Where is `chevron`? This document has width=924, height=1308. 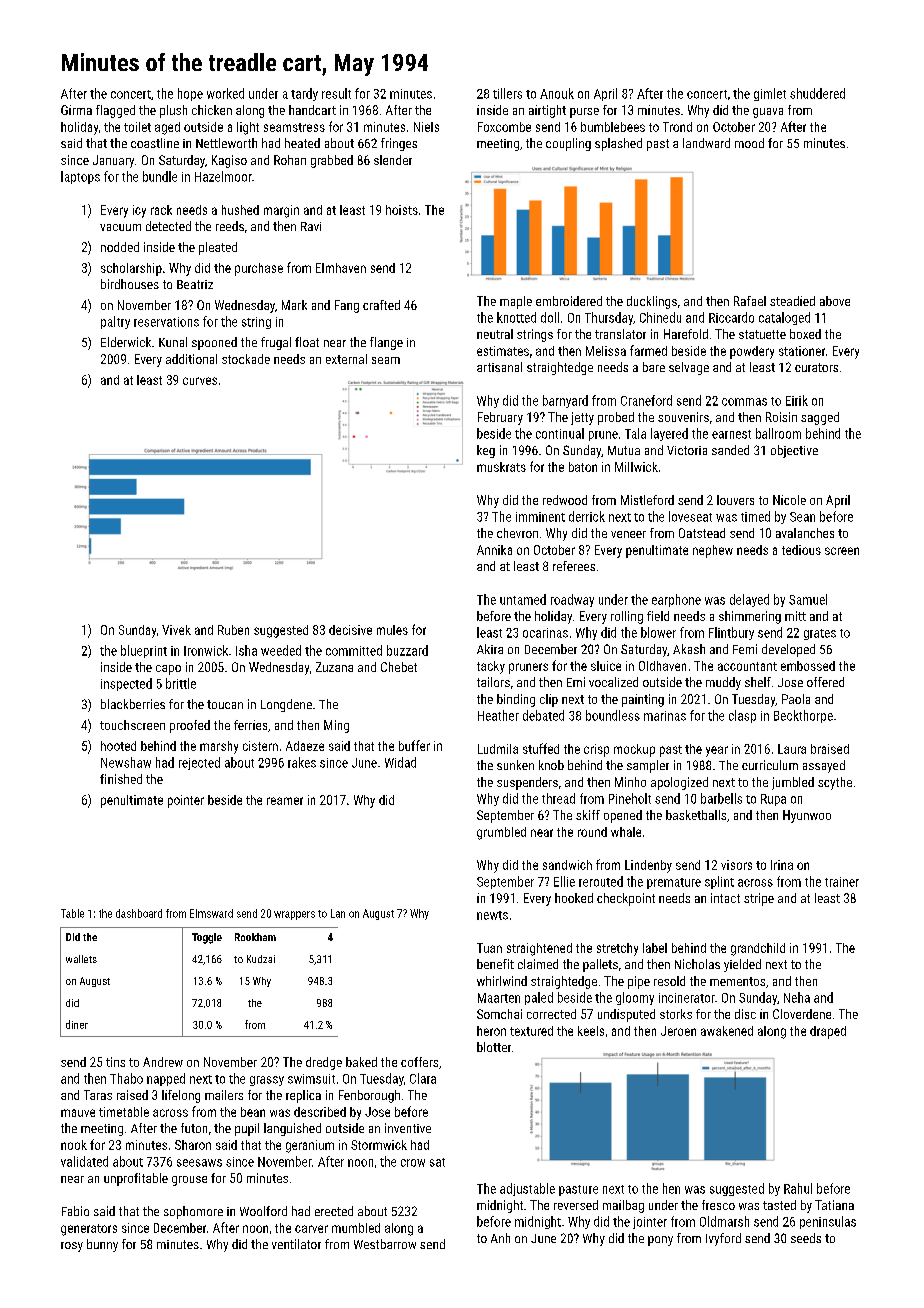
chevron is located at coordinates (517, 533).
